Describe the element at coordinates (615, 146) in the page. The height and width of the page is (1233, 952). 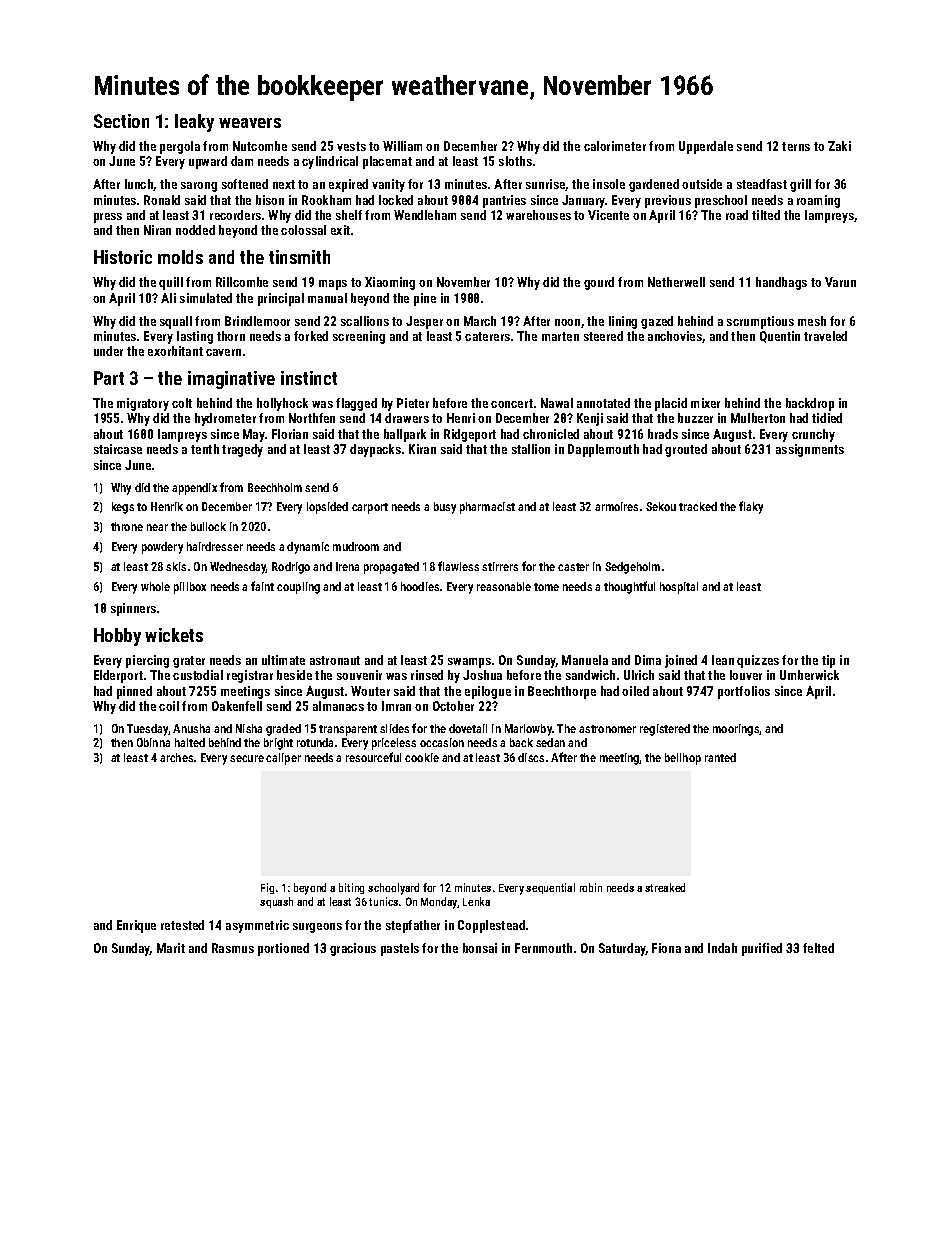
I see `calorimeter` at that location.
